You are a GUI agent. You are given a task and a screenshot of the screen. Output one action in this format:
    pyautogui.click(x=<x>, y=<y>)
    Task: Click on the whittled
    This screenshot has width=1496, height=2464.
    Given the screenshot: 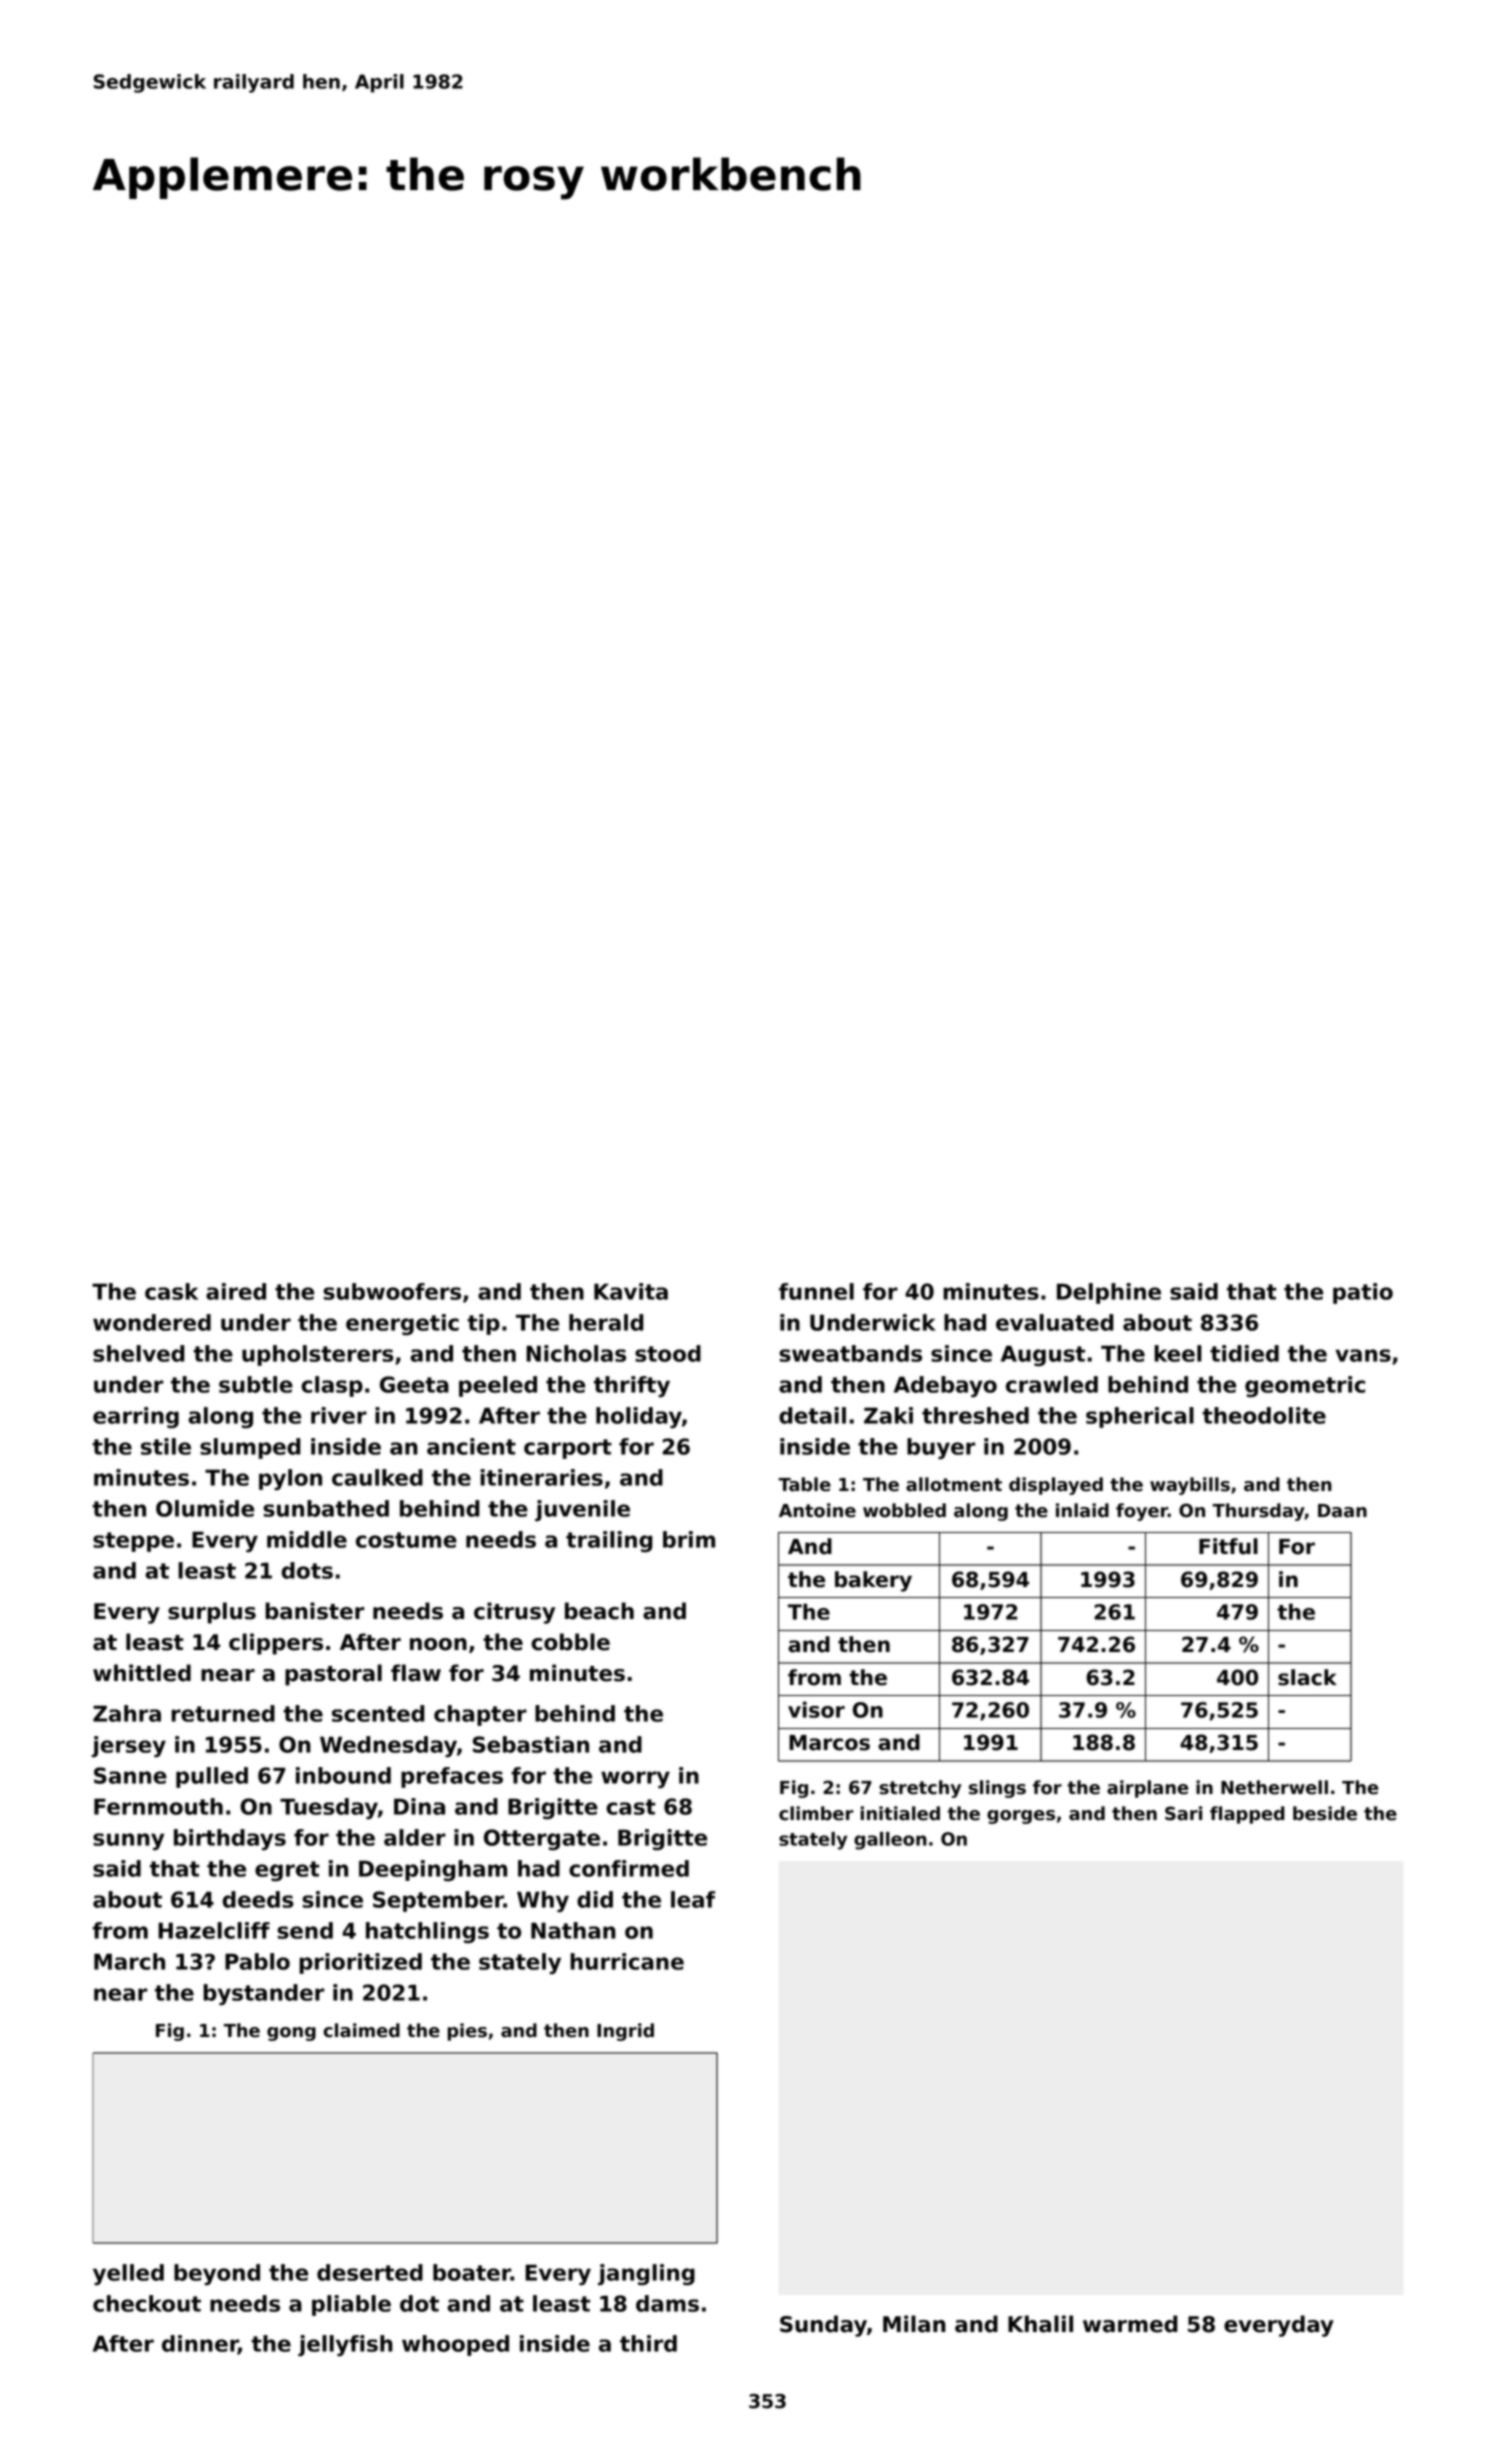 What is the action you would take?
    pyautogui.click(x=142, y=1673)
